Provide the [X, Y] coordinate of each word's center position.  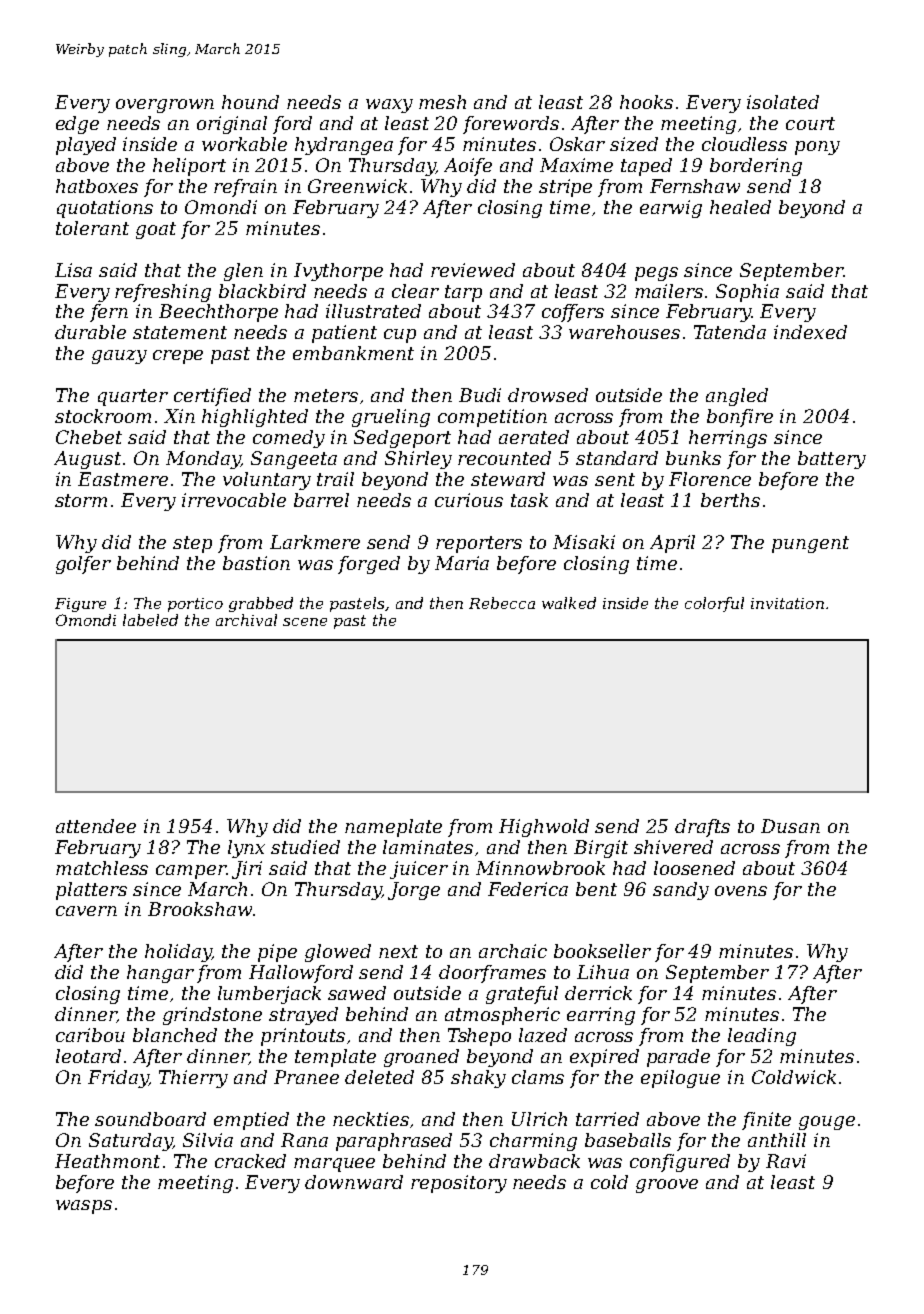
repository [459, 1184]
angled [737, 397]
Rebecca [502, 603]
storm [81, 500]
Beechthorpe [218, 313]
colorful [714, 604]
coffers [573, 313]
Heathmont [107, 1161]
